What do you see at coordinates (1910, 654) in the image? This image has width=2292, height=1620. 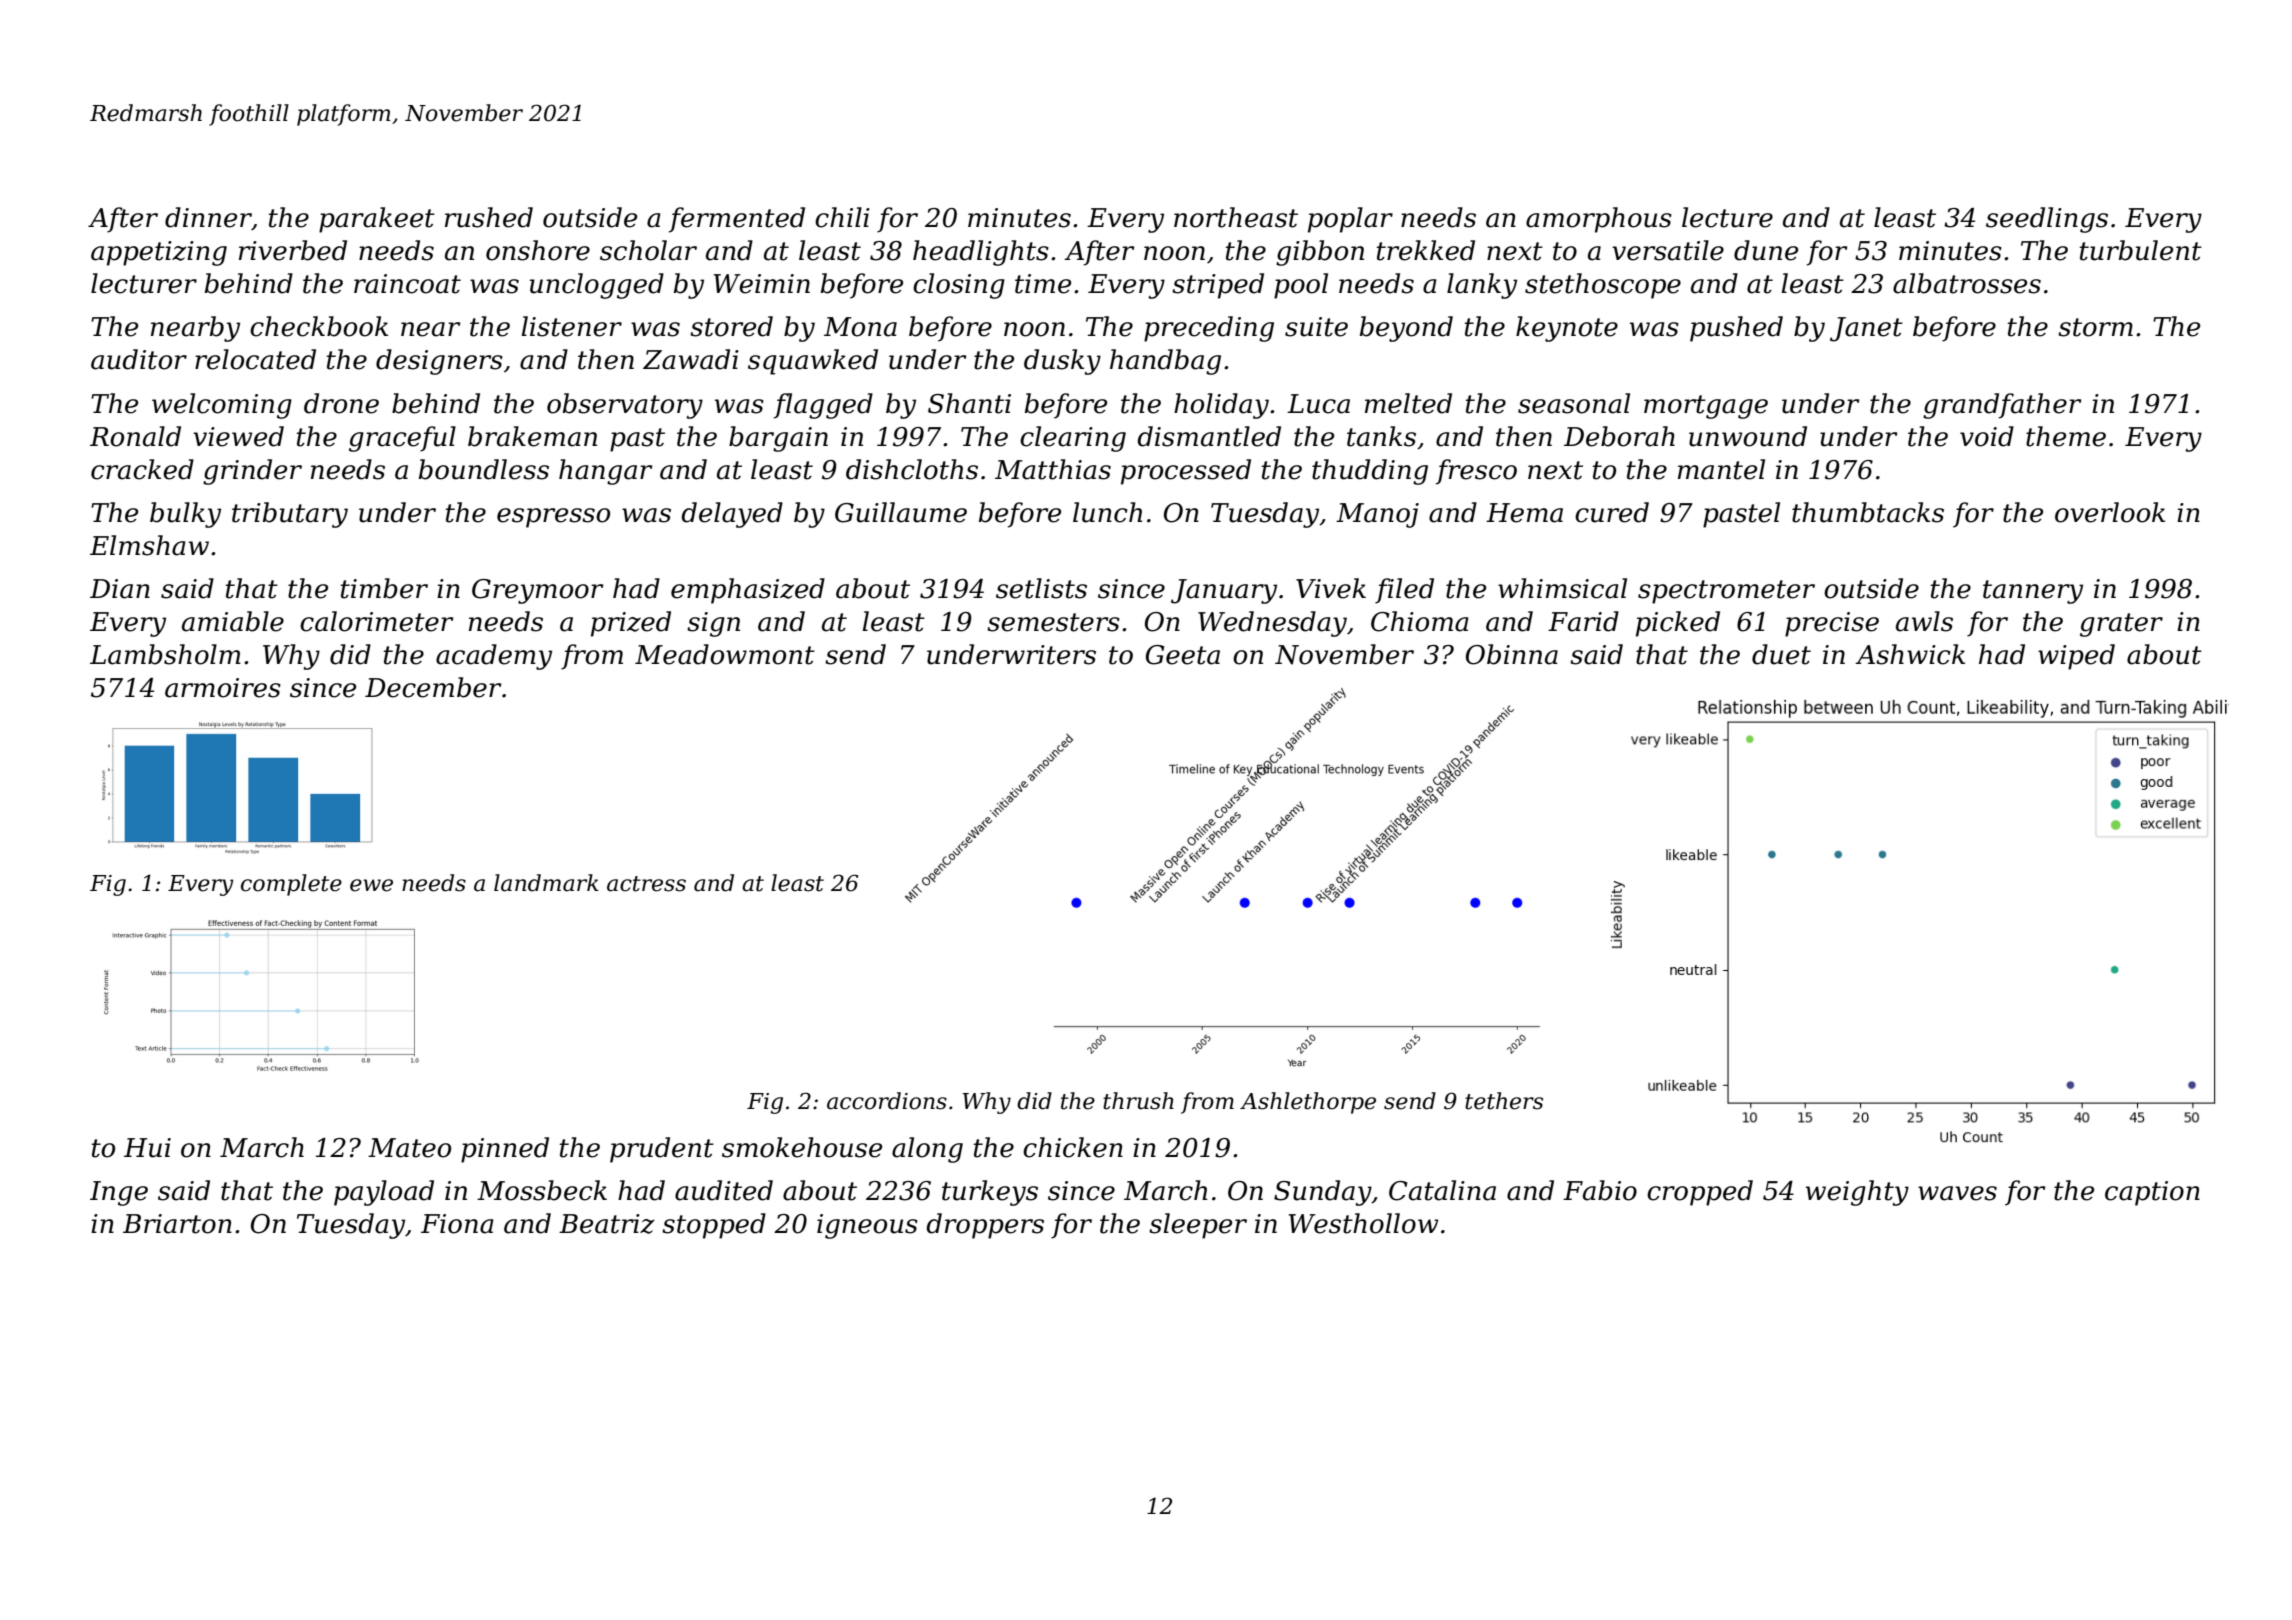 I see `Ashwick` at bounding box center [1910, 654].
